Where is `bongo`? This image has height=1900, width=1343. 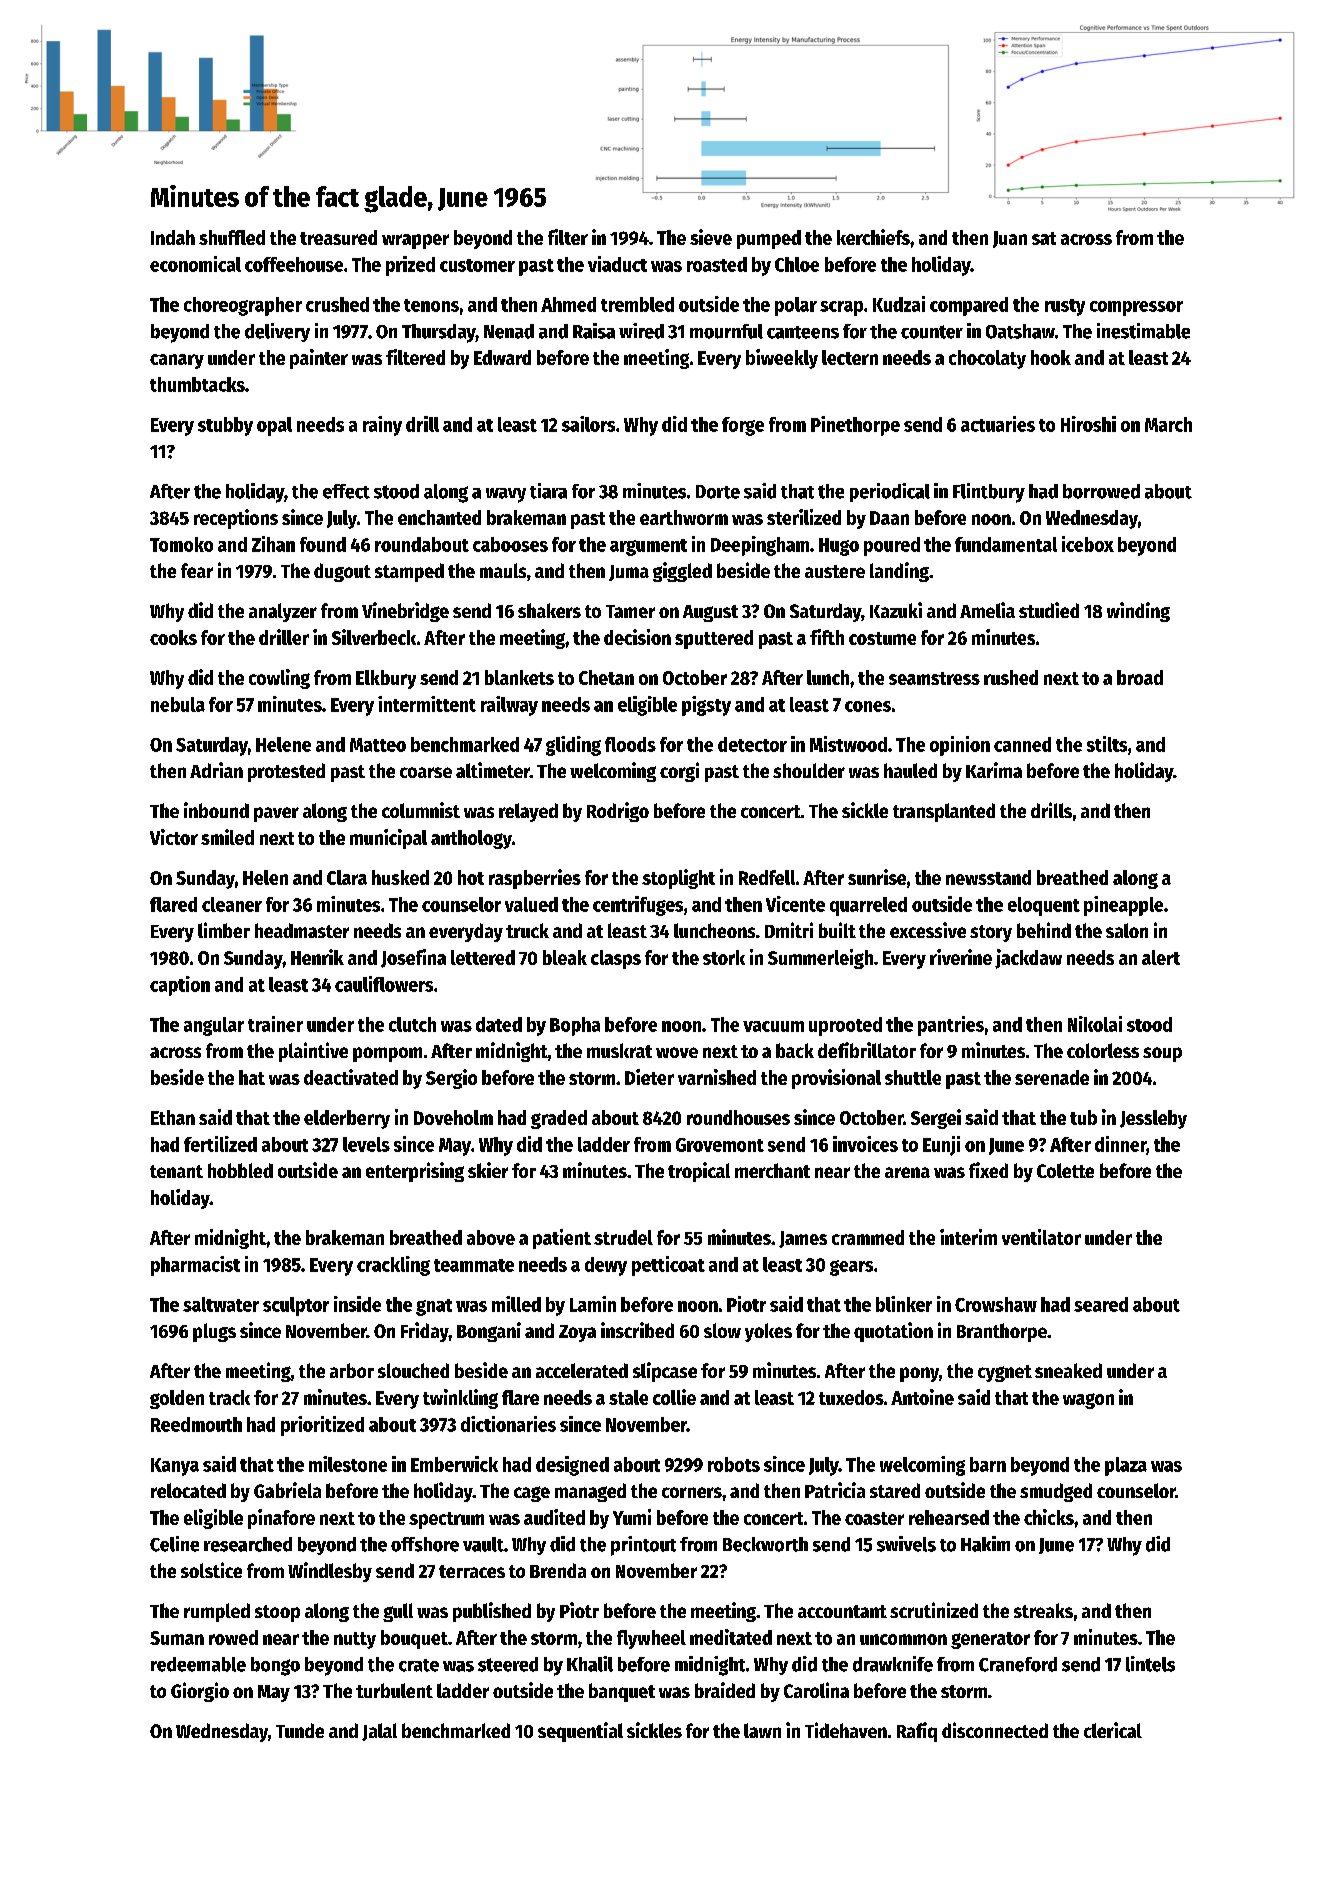 bongo is located at coordinates (275, 1666).
